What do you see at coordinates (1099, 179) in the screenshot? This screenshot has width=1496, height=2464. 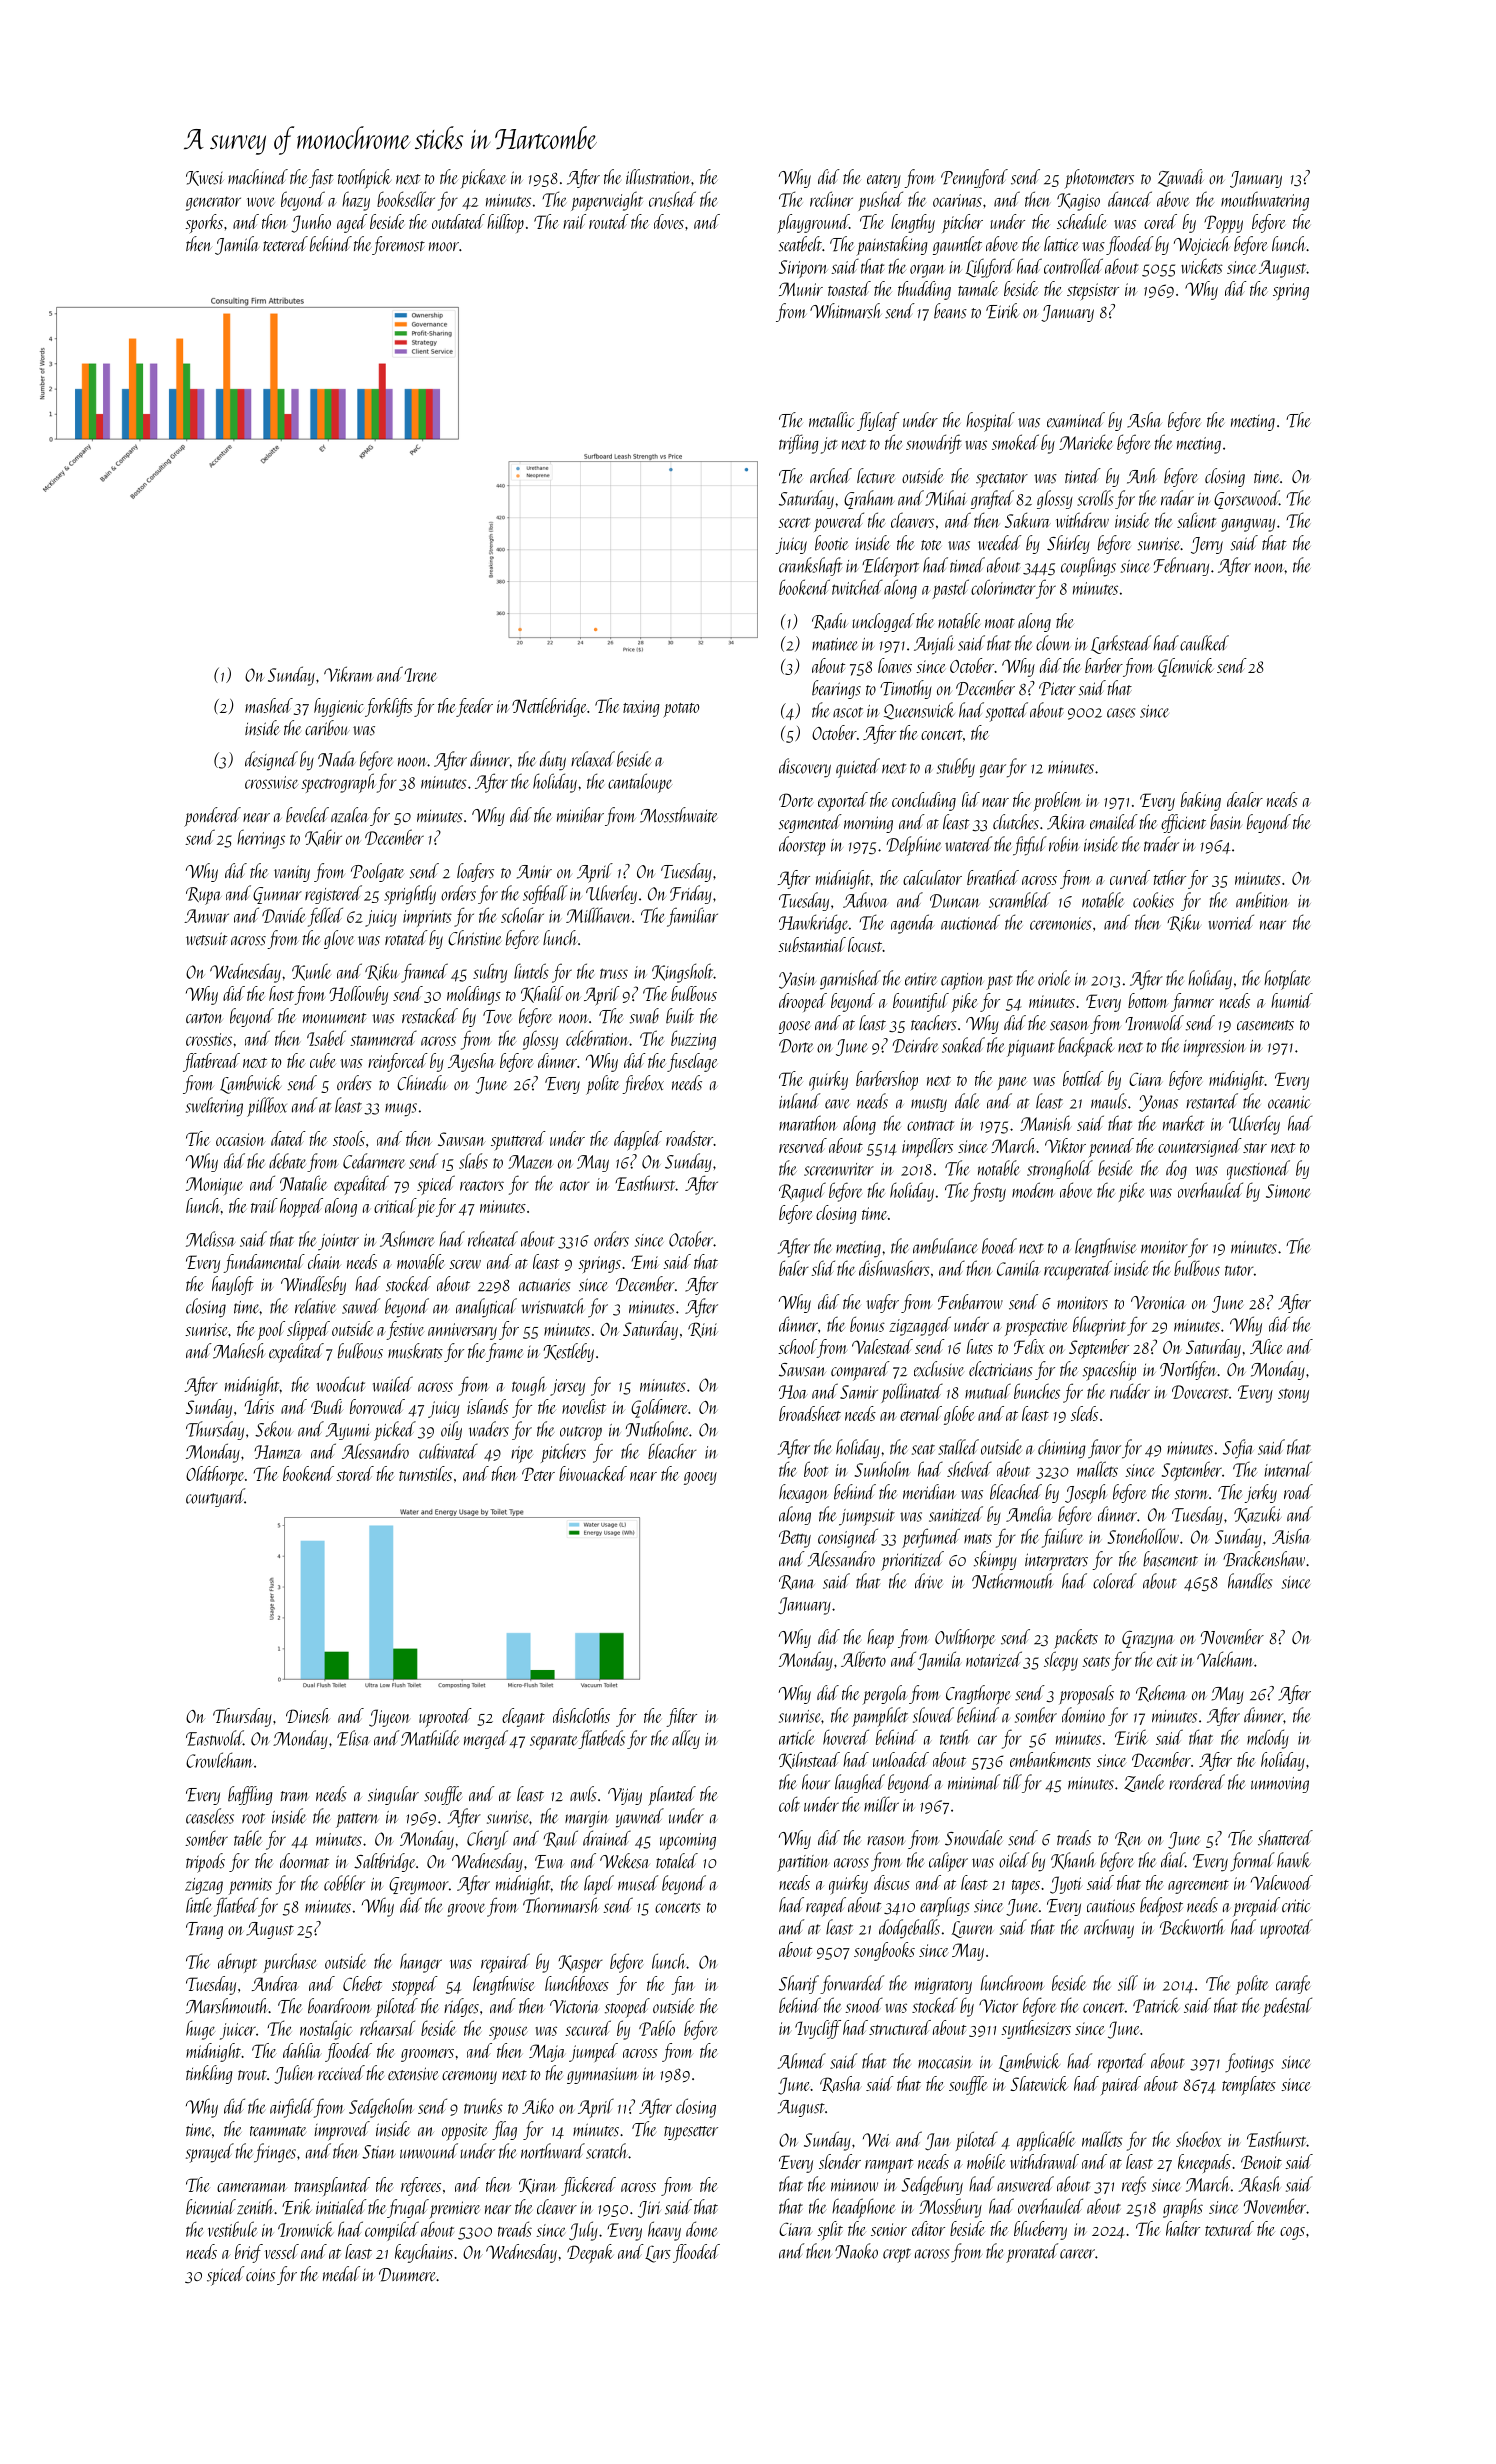 I see `photometers` at bounding box center [1099, 179].
